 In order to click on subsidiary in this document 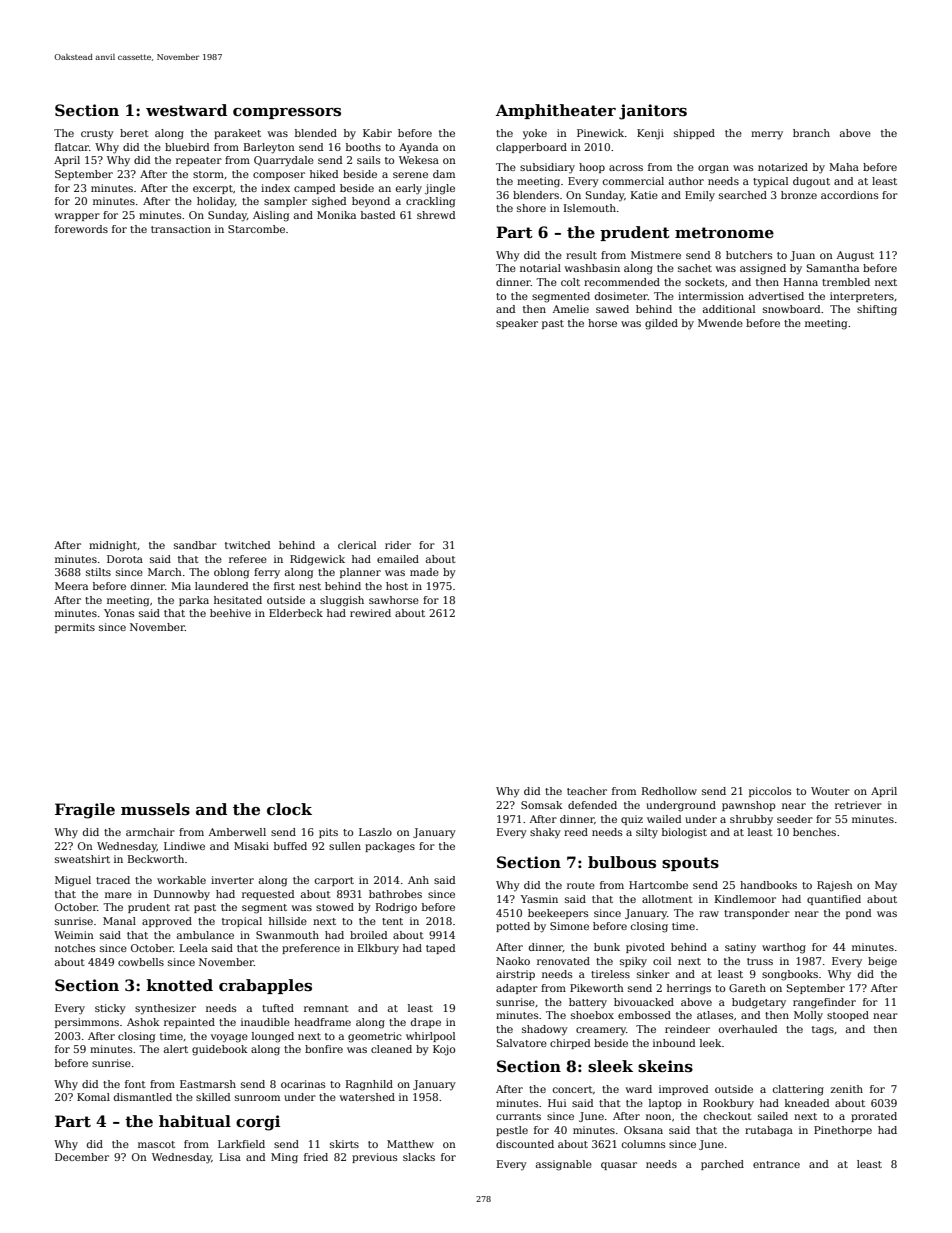, I will do `click(547, 168)`.
